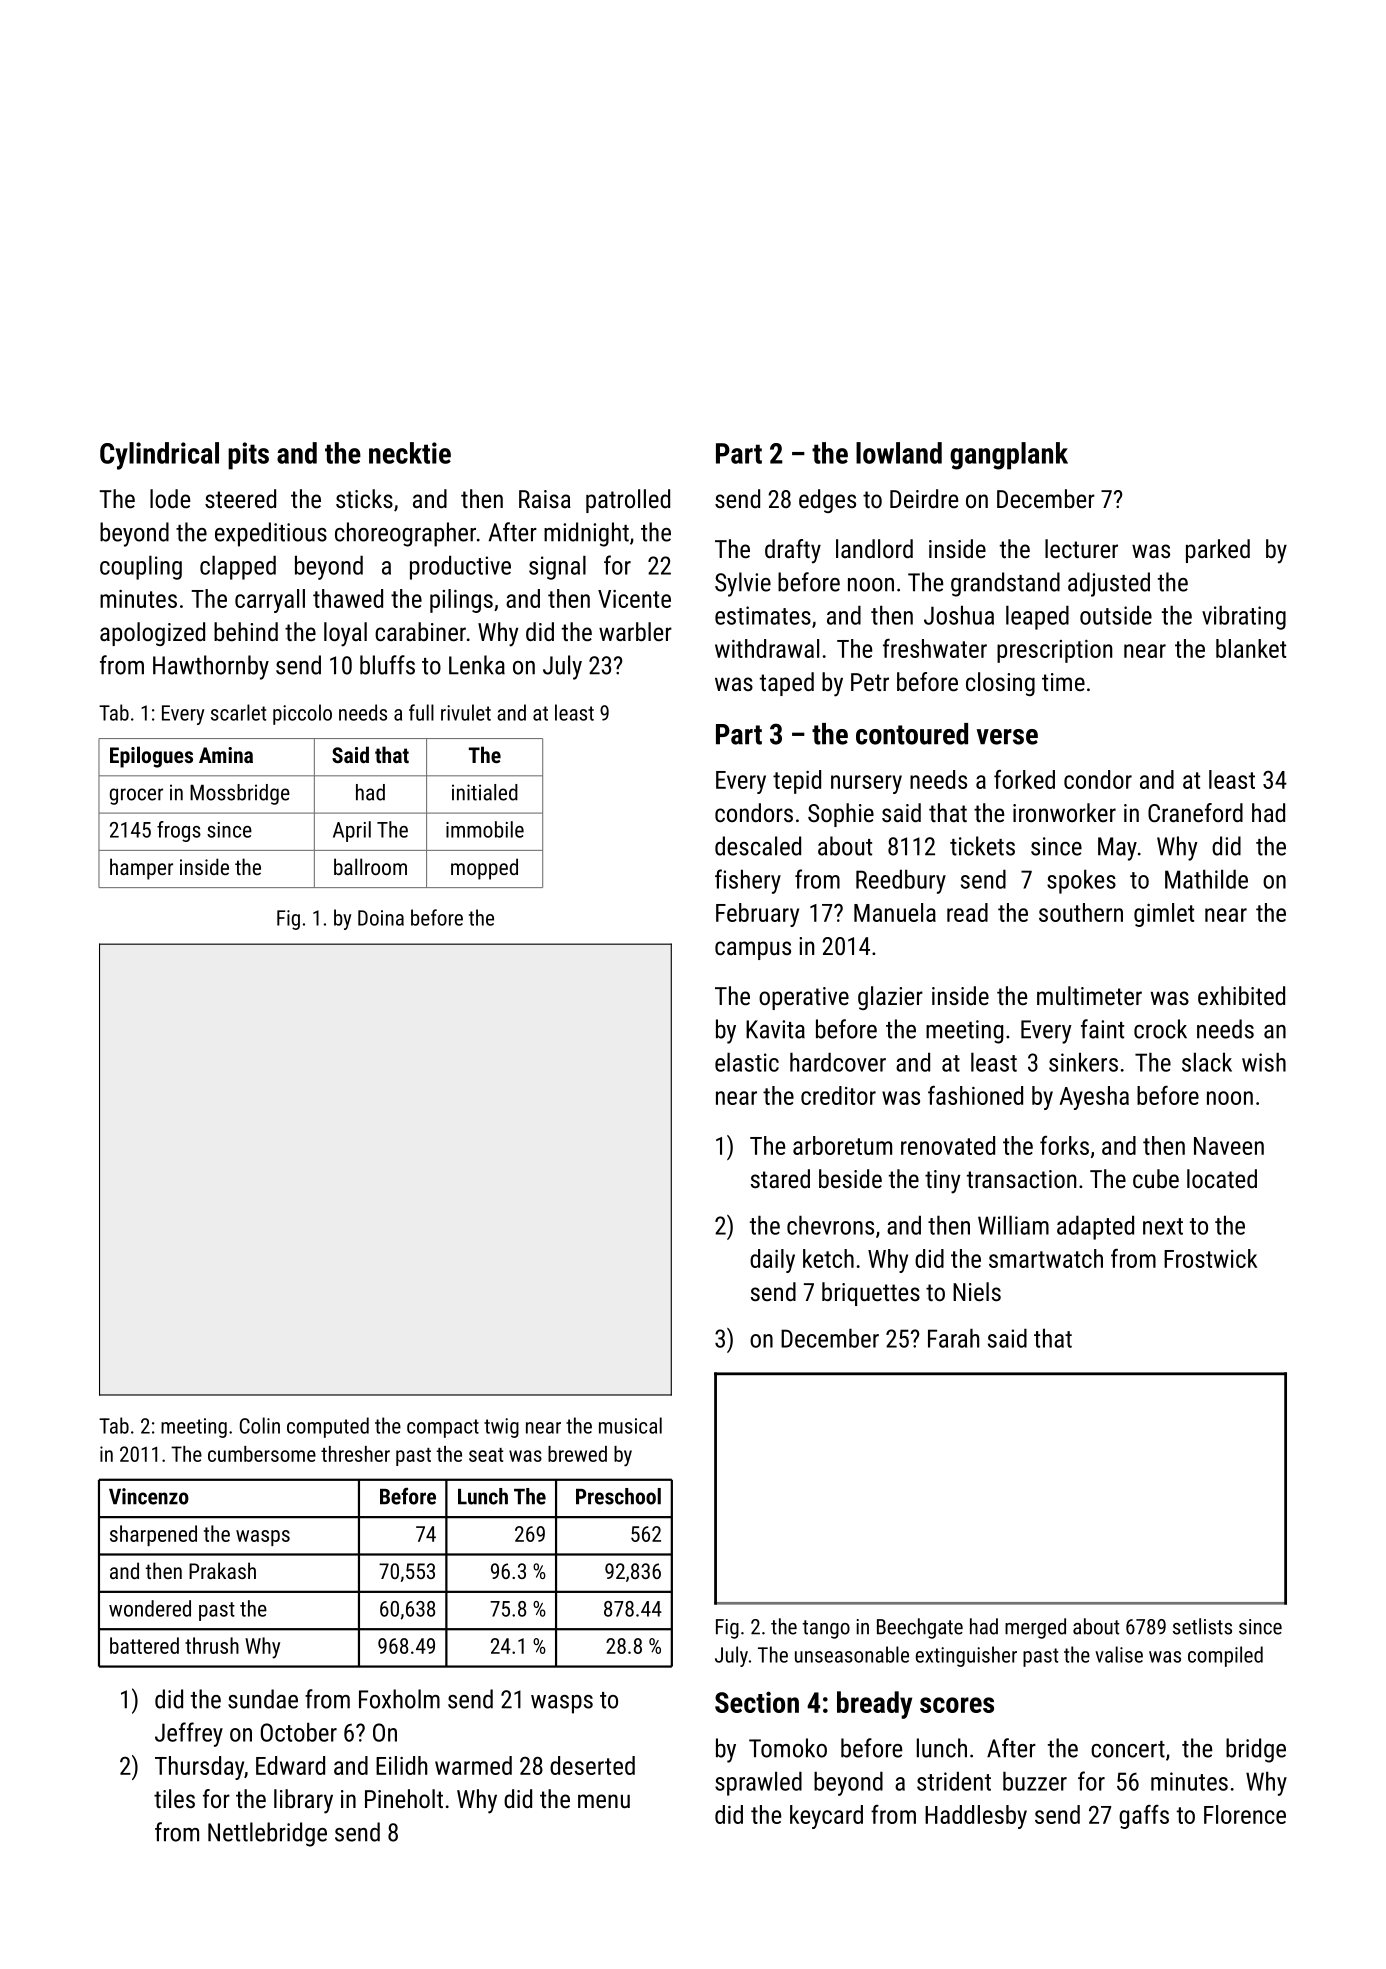 The height and width of the page is (1969, 1386). What do you see at coordinates (1210, 1258) in the page?
I see `Frostwick` at bounding box center [1210, 1258].
